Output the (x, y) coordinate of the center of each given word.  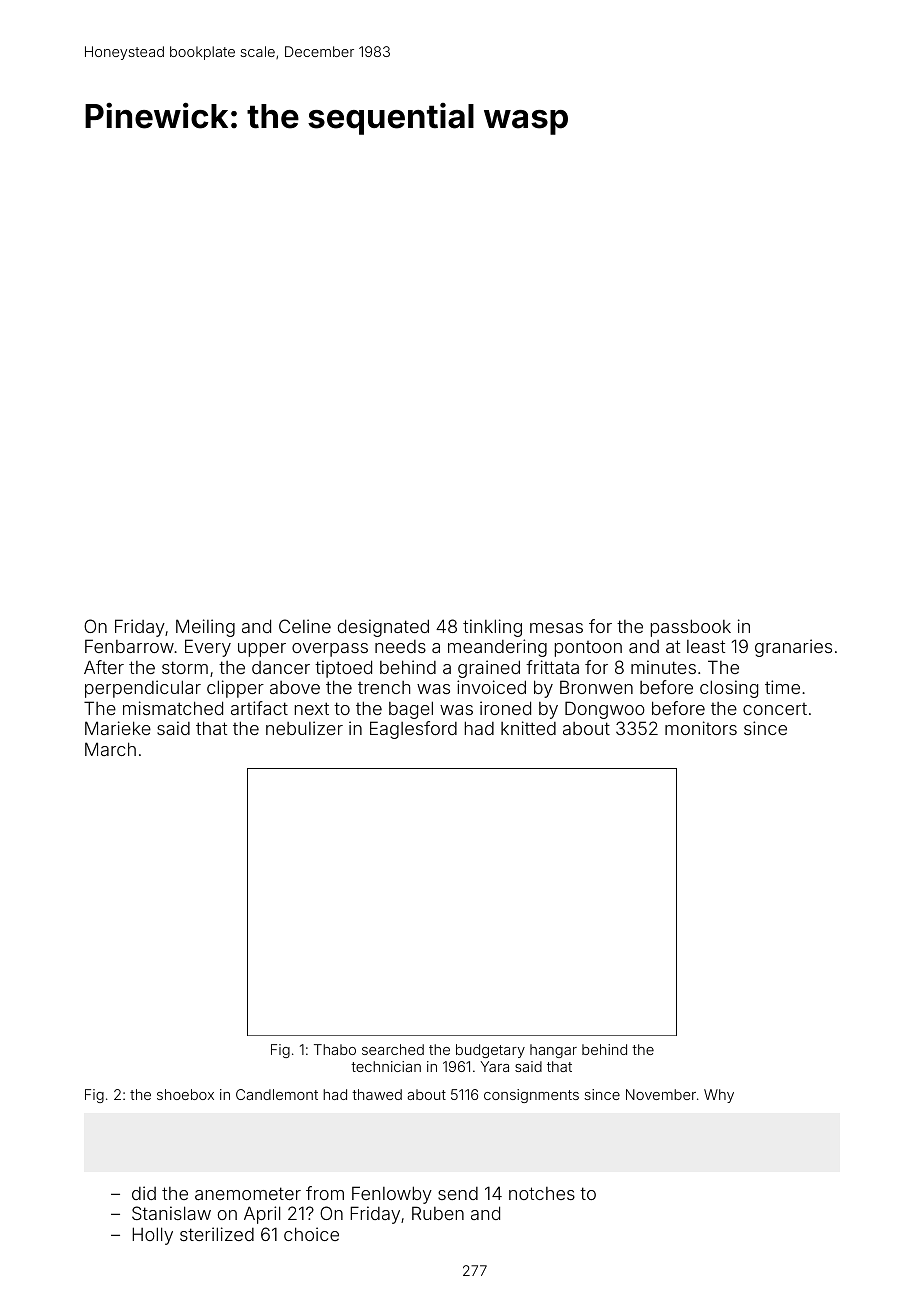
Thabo (335, 1049)
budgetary (490, 1051)
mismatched (173, 708)
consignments (531, 1096)
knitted (528, 728)
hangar (553, 1051)
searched (393, 1049)
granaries (793, 648)
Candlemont (277, 1094)
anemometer (248, 1193)
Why (719, 1096)
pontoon (588, 649)
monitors (701, 728)
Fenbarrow (129, 646)
